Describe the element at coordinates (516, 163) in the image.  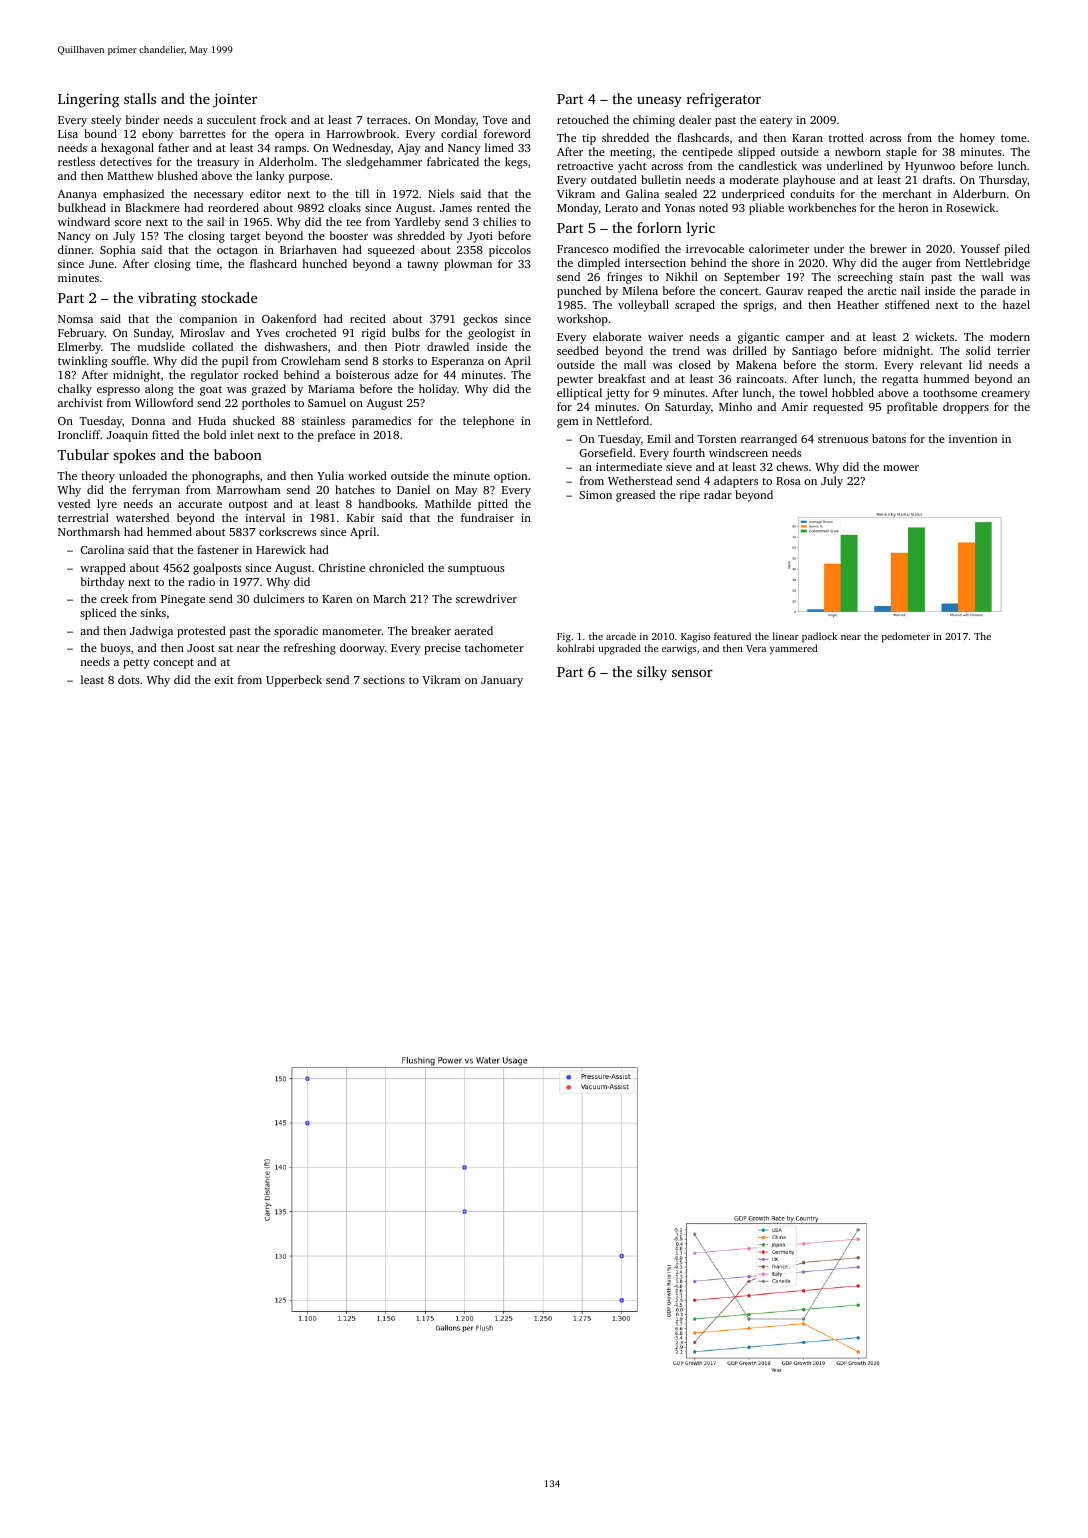
I see `kegs` at that location.
